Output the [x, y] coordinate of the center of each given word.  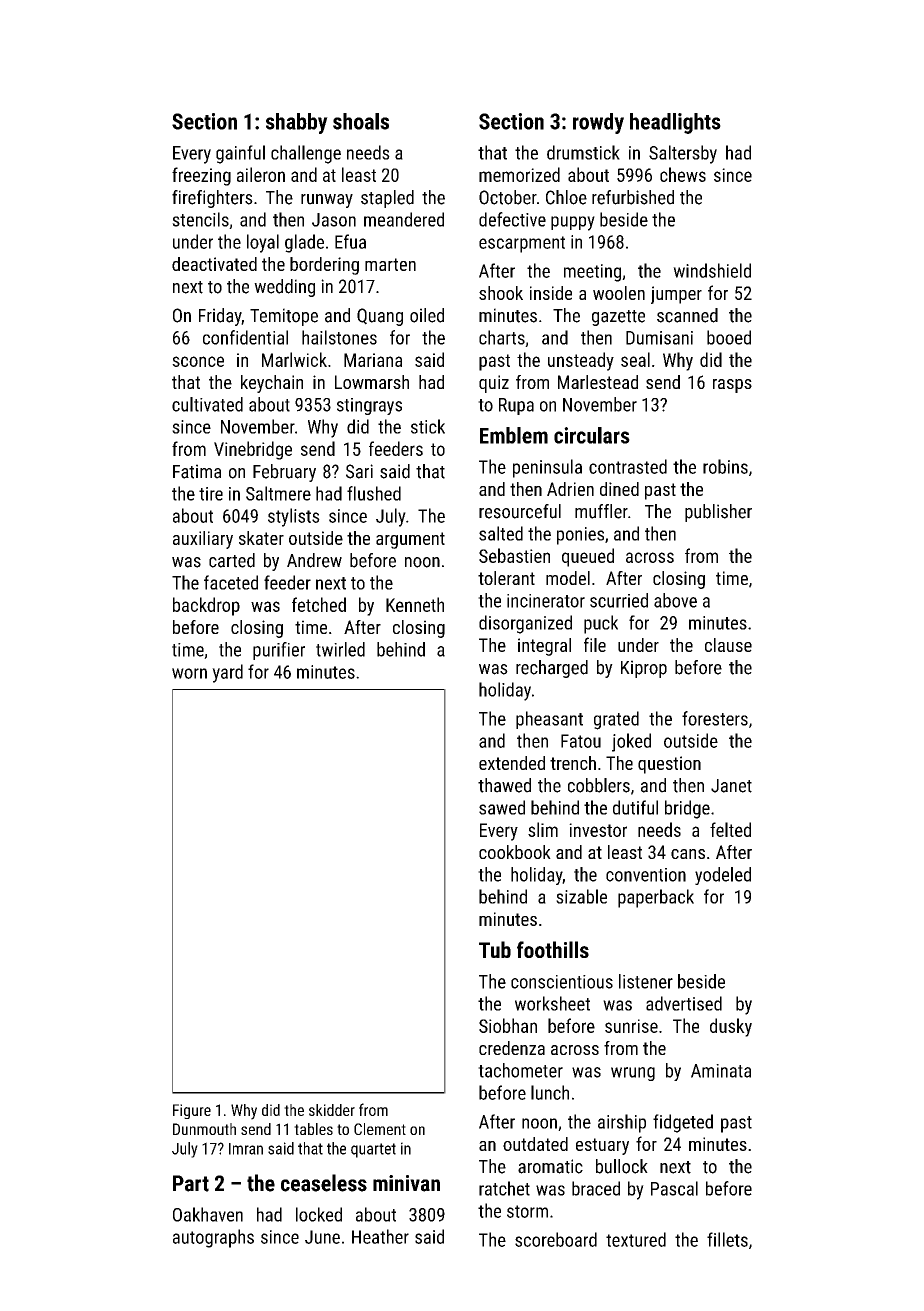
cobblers [599, 785]
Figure [192, 1111]
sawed [502, 807]
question [669, 765]
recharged [552, 669]
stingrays [369, 406]
